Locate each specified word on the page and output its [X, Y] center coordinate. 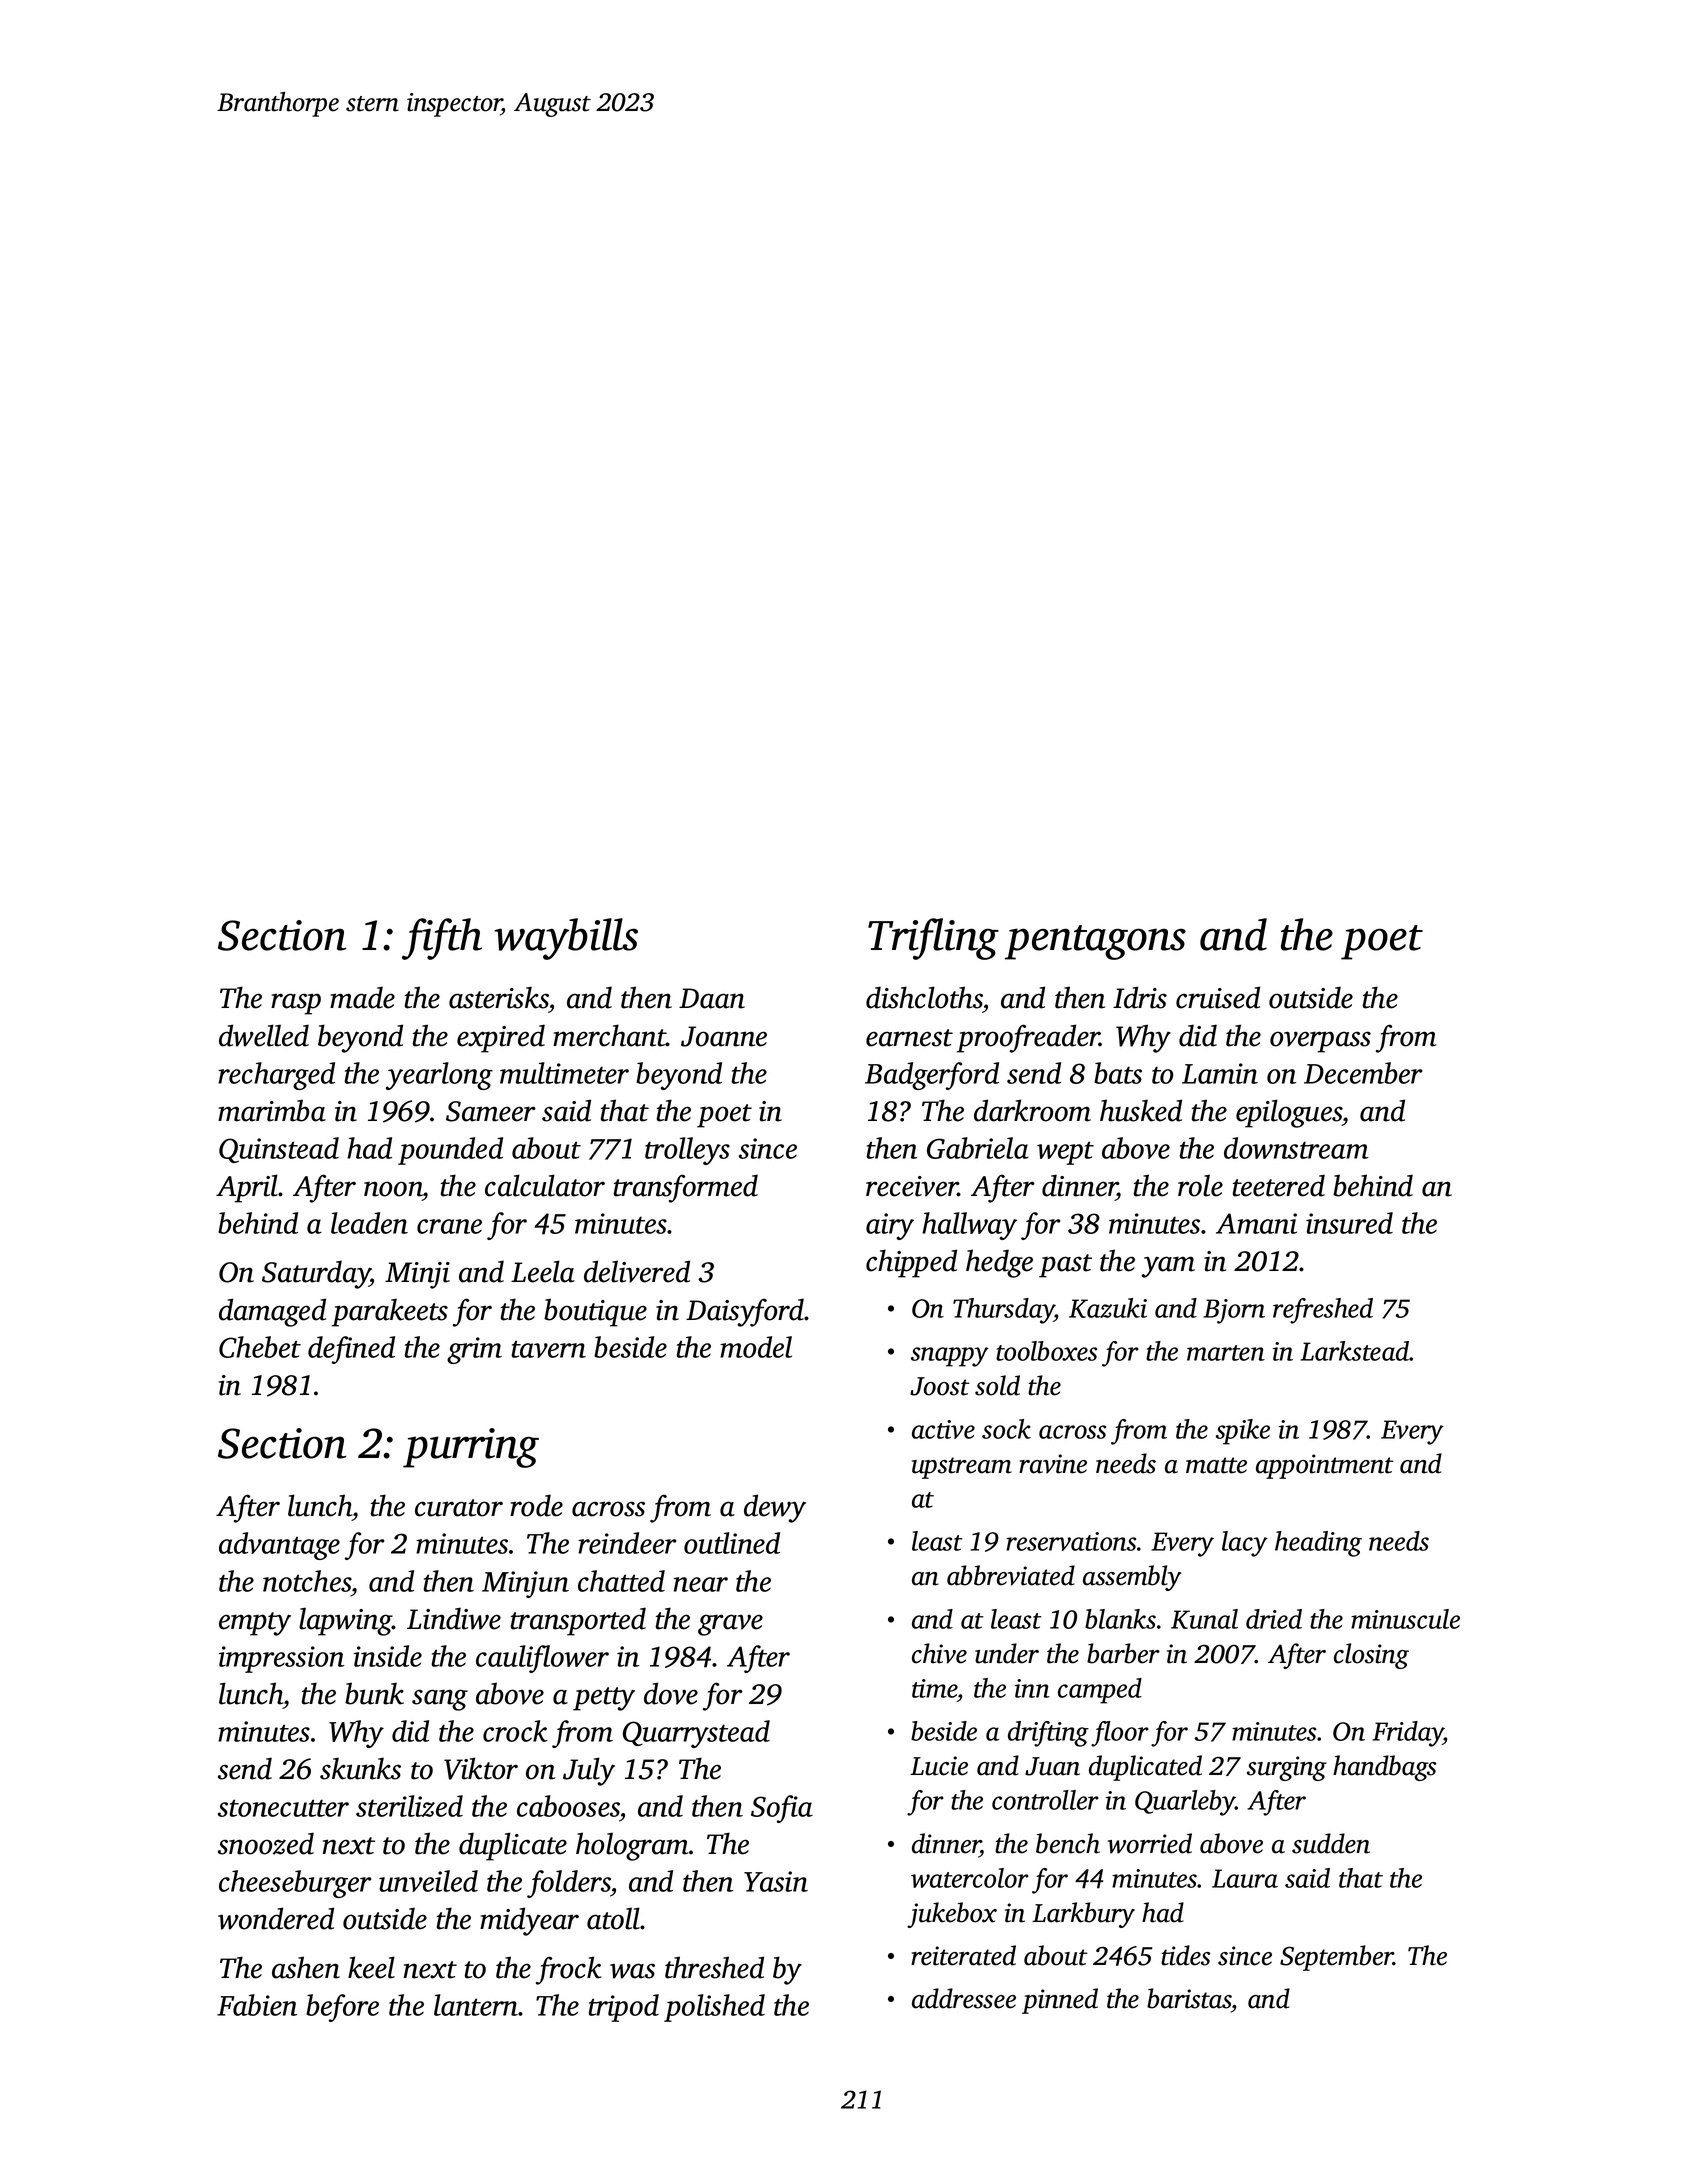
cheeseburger [295, 1884]
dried [1274, 1619]
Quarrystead [696, 1734]
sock [1006, 1429]
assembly [1132, 1578]
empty [255, 1624]
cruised [1218, 997]
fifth [442, 939]
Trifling [933, 939]
